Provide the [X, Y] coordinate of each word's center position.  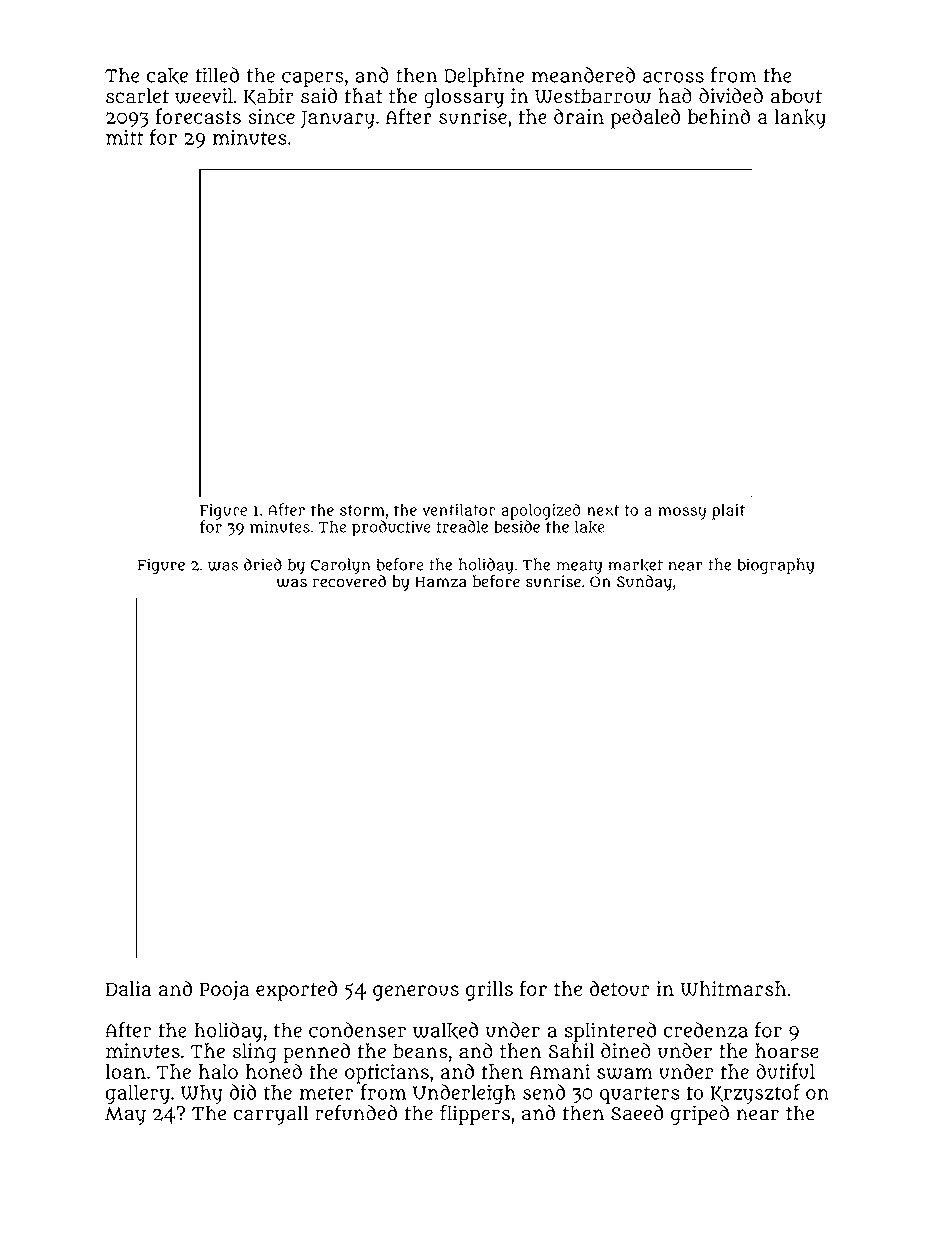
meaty [579, 567]
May [125, 1116]
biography [776, 566]
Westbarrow [593, 96]
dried [263, 564]
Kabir [269, 97]
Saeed [637, 1113]
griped [700, 1115]
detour [619, 988]
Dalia [128, 988]
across [673, 77]
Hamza [441, 582]
